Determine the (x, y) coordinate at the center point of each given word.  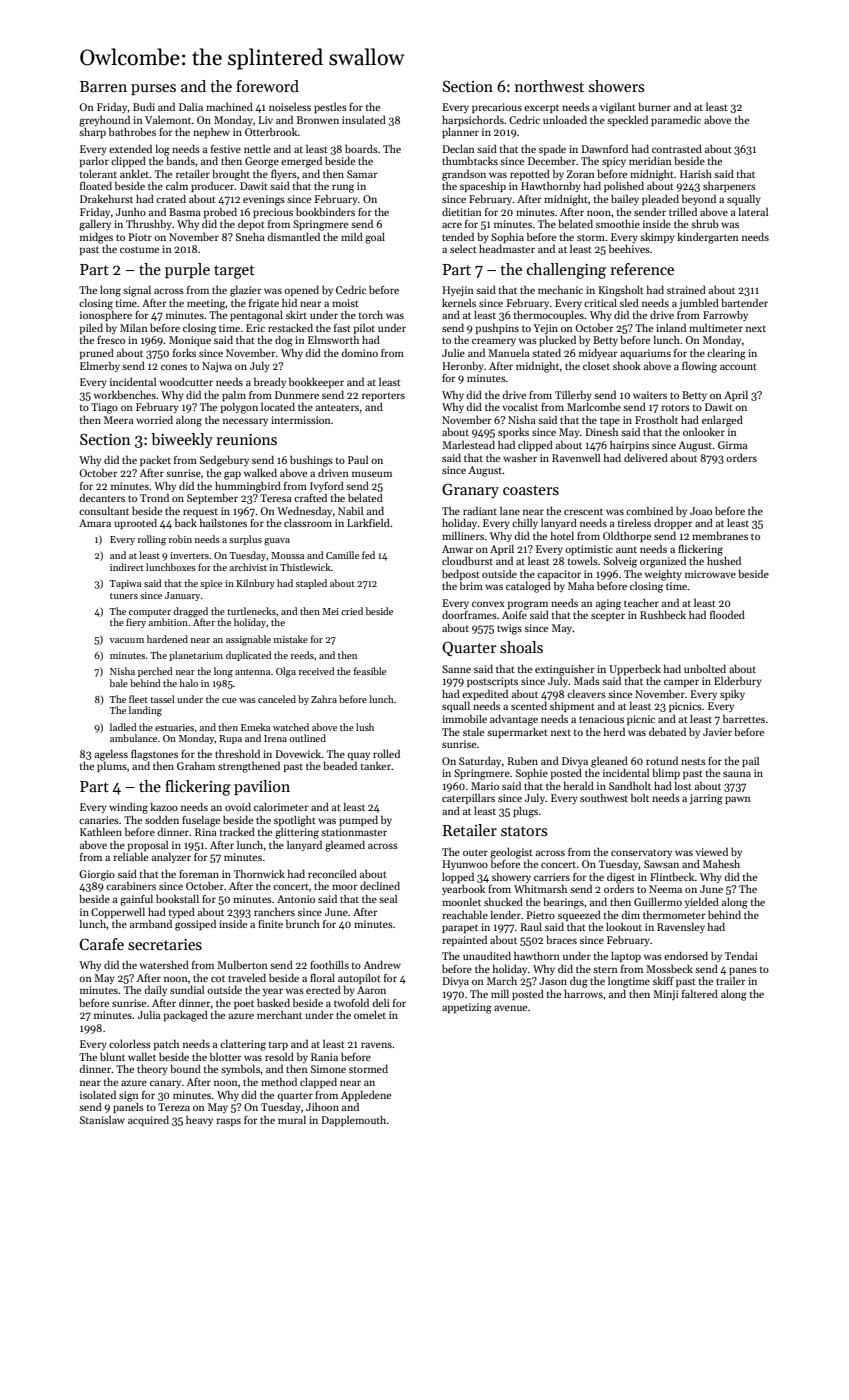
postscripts (492, 682)
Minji (666, 995)
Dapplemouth (354, 1120)
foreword (267, 86)
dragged (190, 612)
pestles (330, 107)
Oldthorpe (627, 536)
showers (617, 86)
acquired (148, 1120)
